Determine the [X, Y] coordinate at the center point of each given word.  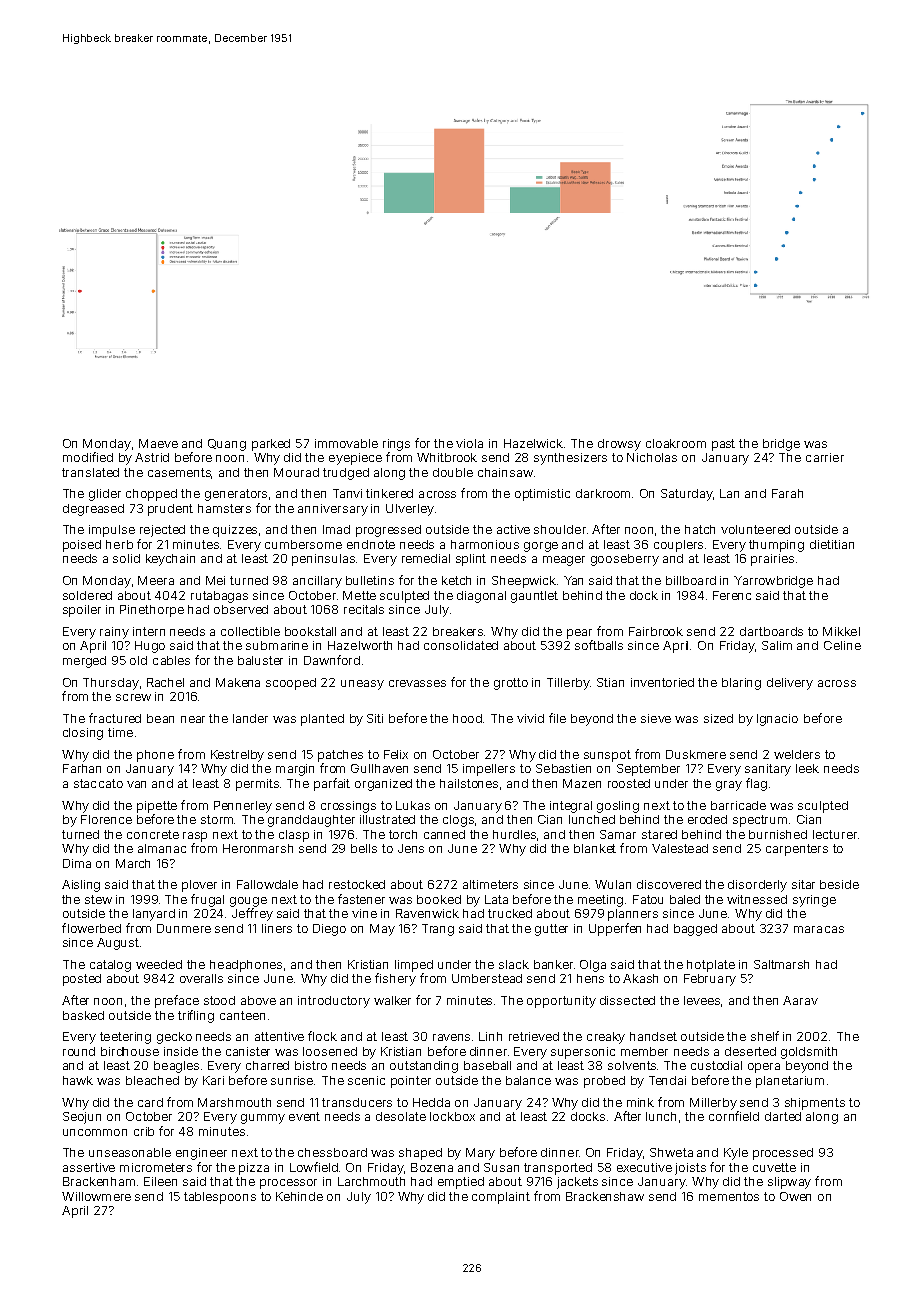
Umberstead [487, 978]
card [150, 1102]
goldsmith [809, 1053]
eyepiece [355, 459]
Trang [438, 930]
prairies [772, 560]
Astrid [152, 457]
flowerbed [91, 928]
